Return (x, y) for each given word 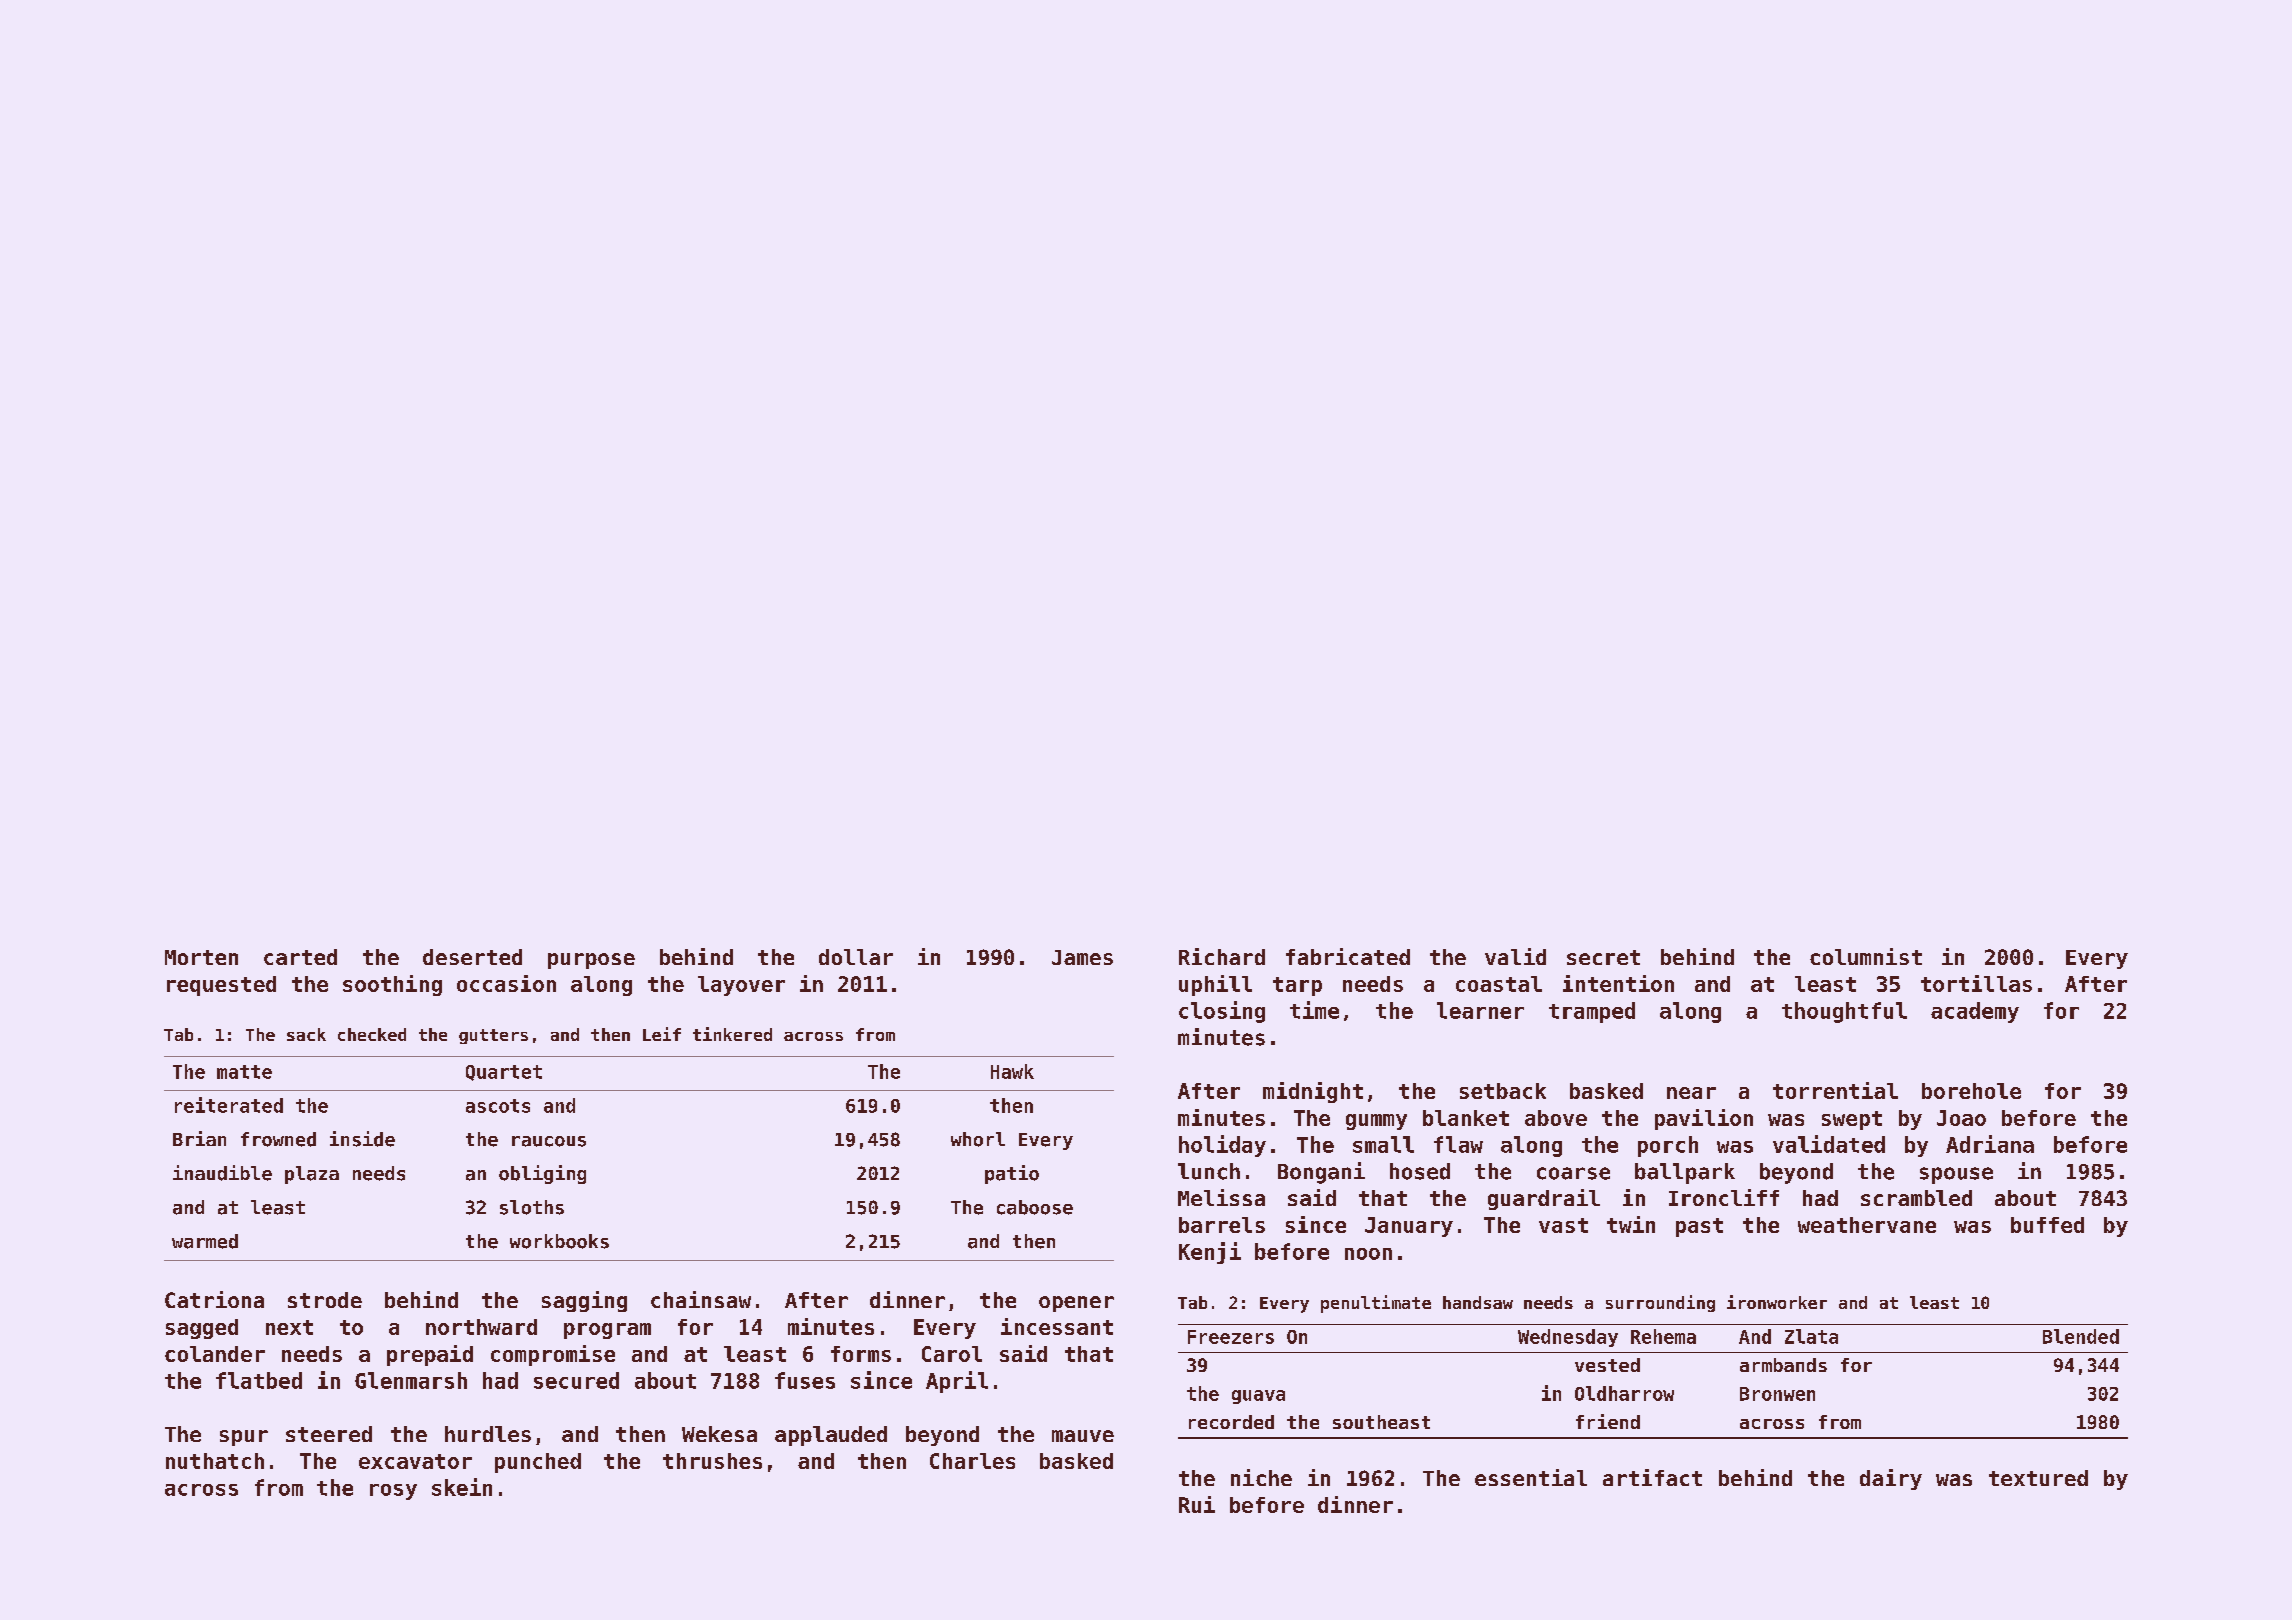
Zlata (1811, 1336)
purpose (591, 961)
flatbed (259, 1380)
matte (244, 1072)
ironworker (1777, 1302)
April (957, 1382)
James (1082, 957)
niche (1261, 1477)
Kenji (1210, 1253)
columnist (1866, 956)
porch (1668, 1146)
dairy (1891, 1479)
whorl (978, 1139)
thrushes (712, 1461)
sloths (532, 1207)
